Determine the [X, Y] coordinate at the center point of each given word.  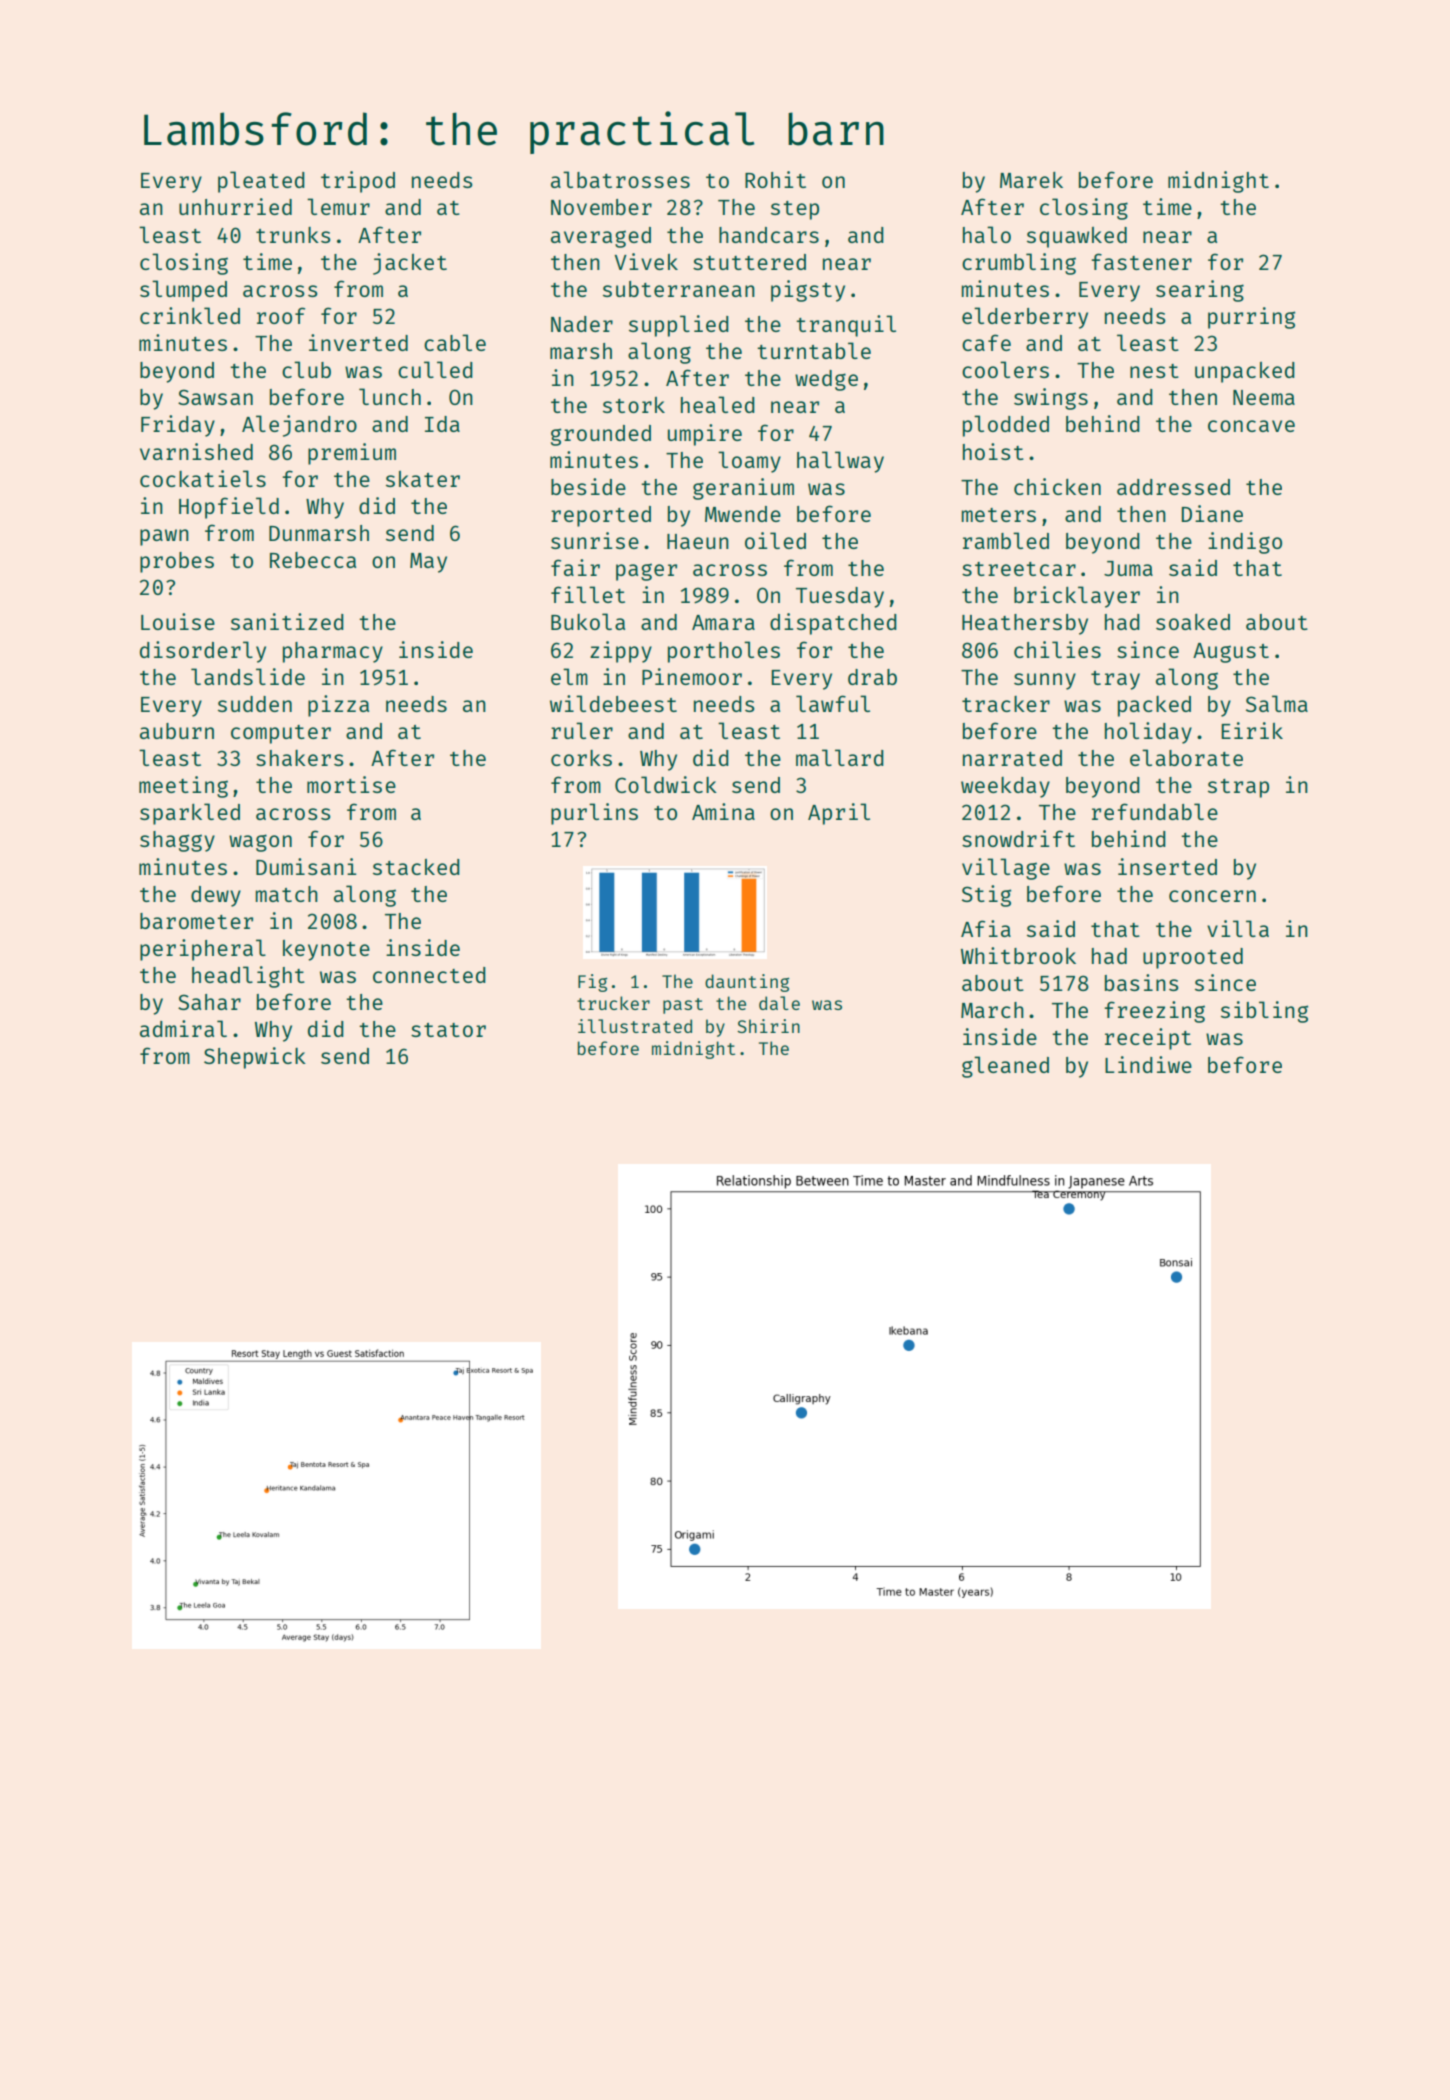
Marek [1031, 180]
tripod [358, 182]
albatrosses [620, 179]
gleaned [1005, 1067]
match [287, 894]
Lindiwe [1148, 1064]
